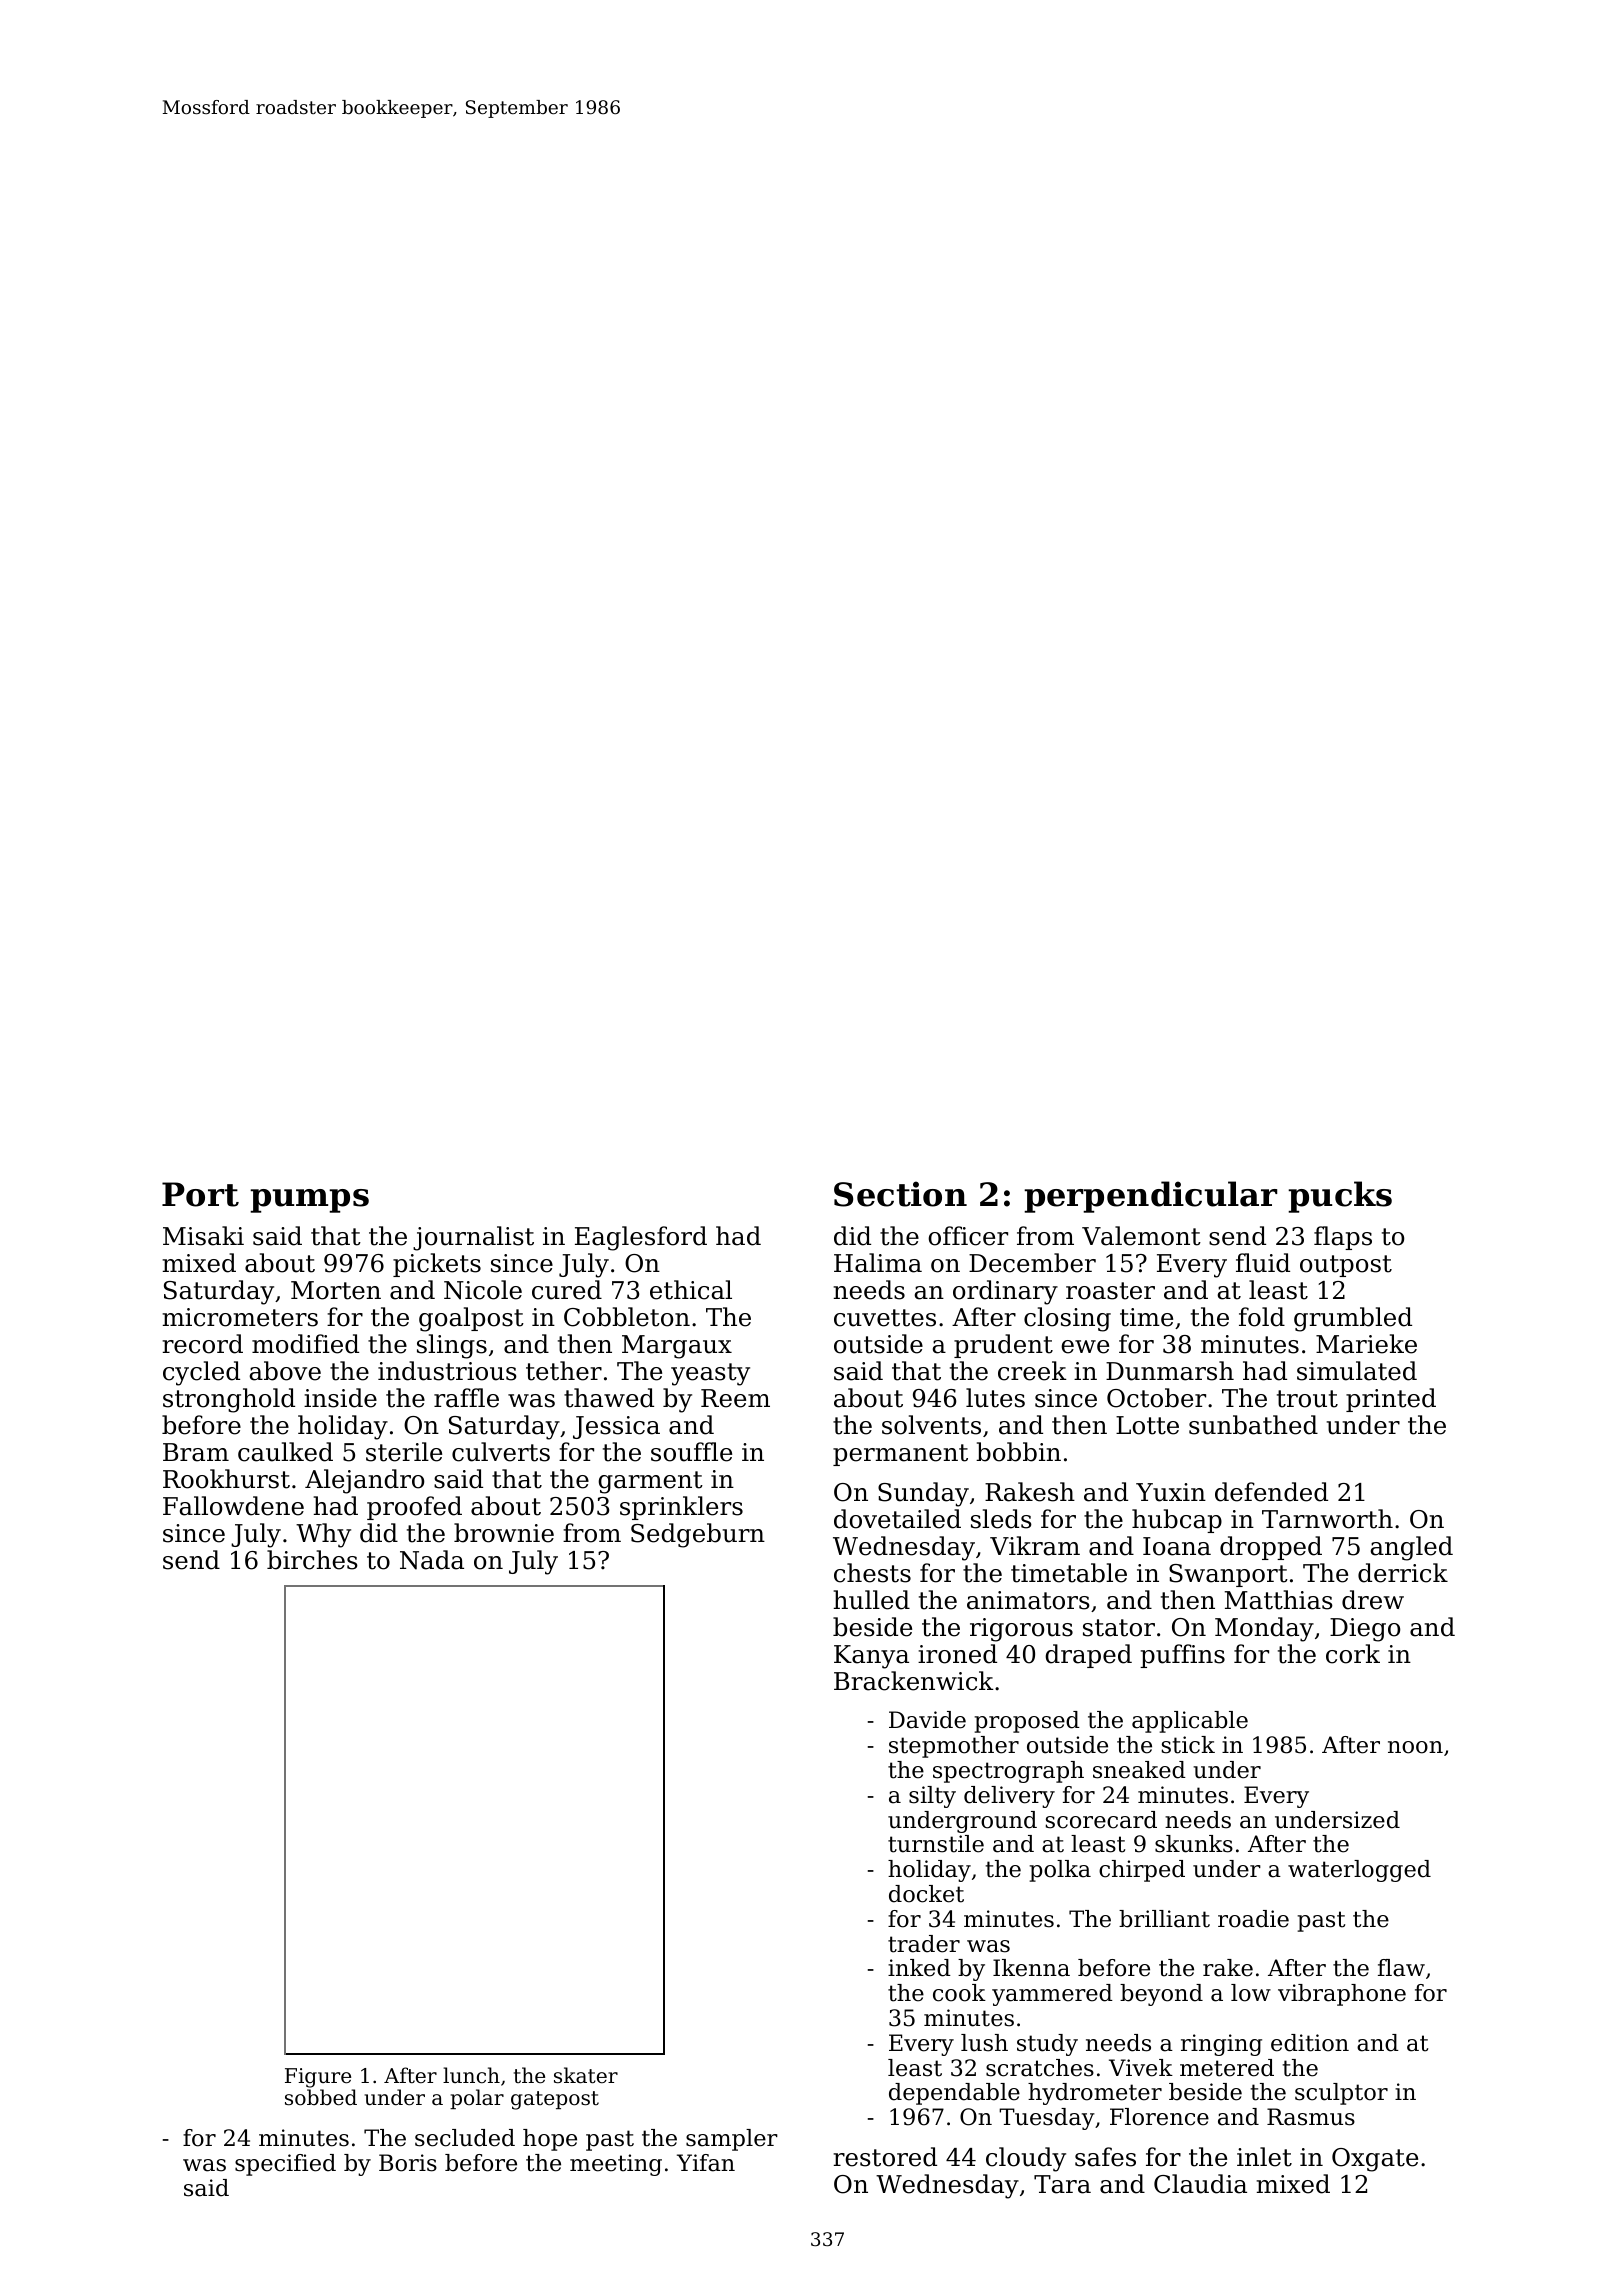  What do you see at coordinates (871, 1657) in the screenshot?
I see `Kanya` at bounding box center [871, 1657].
